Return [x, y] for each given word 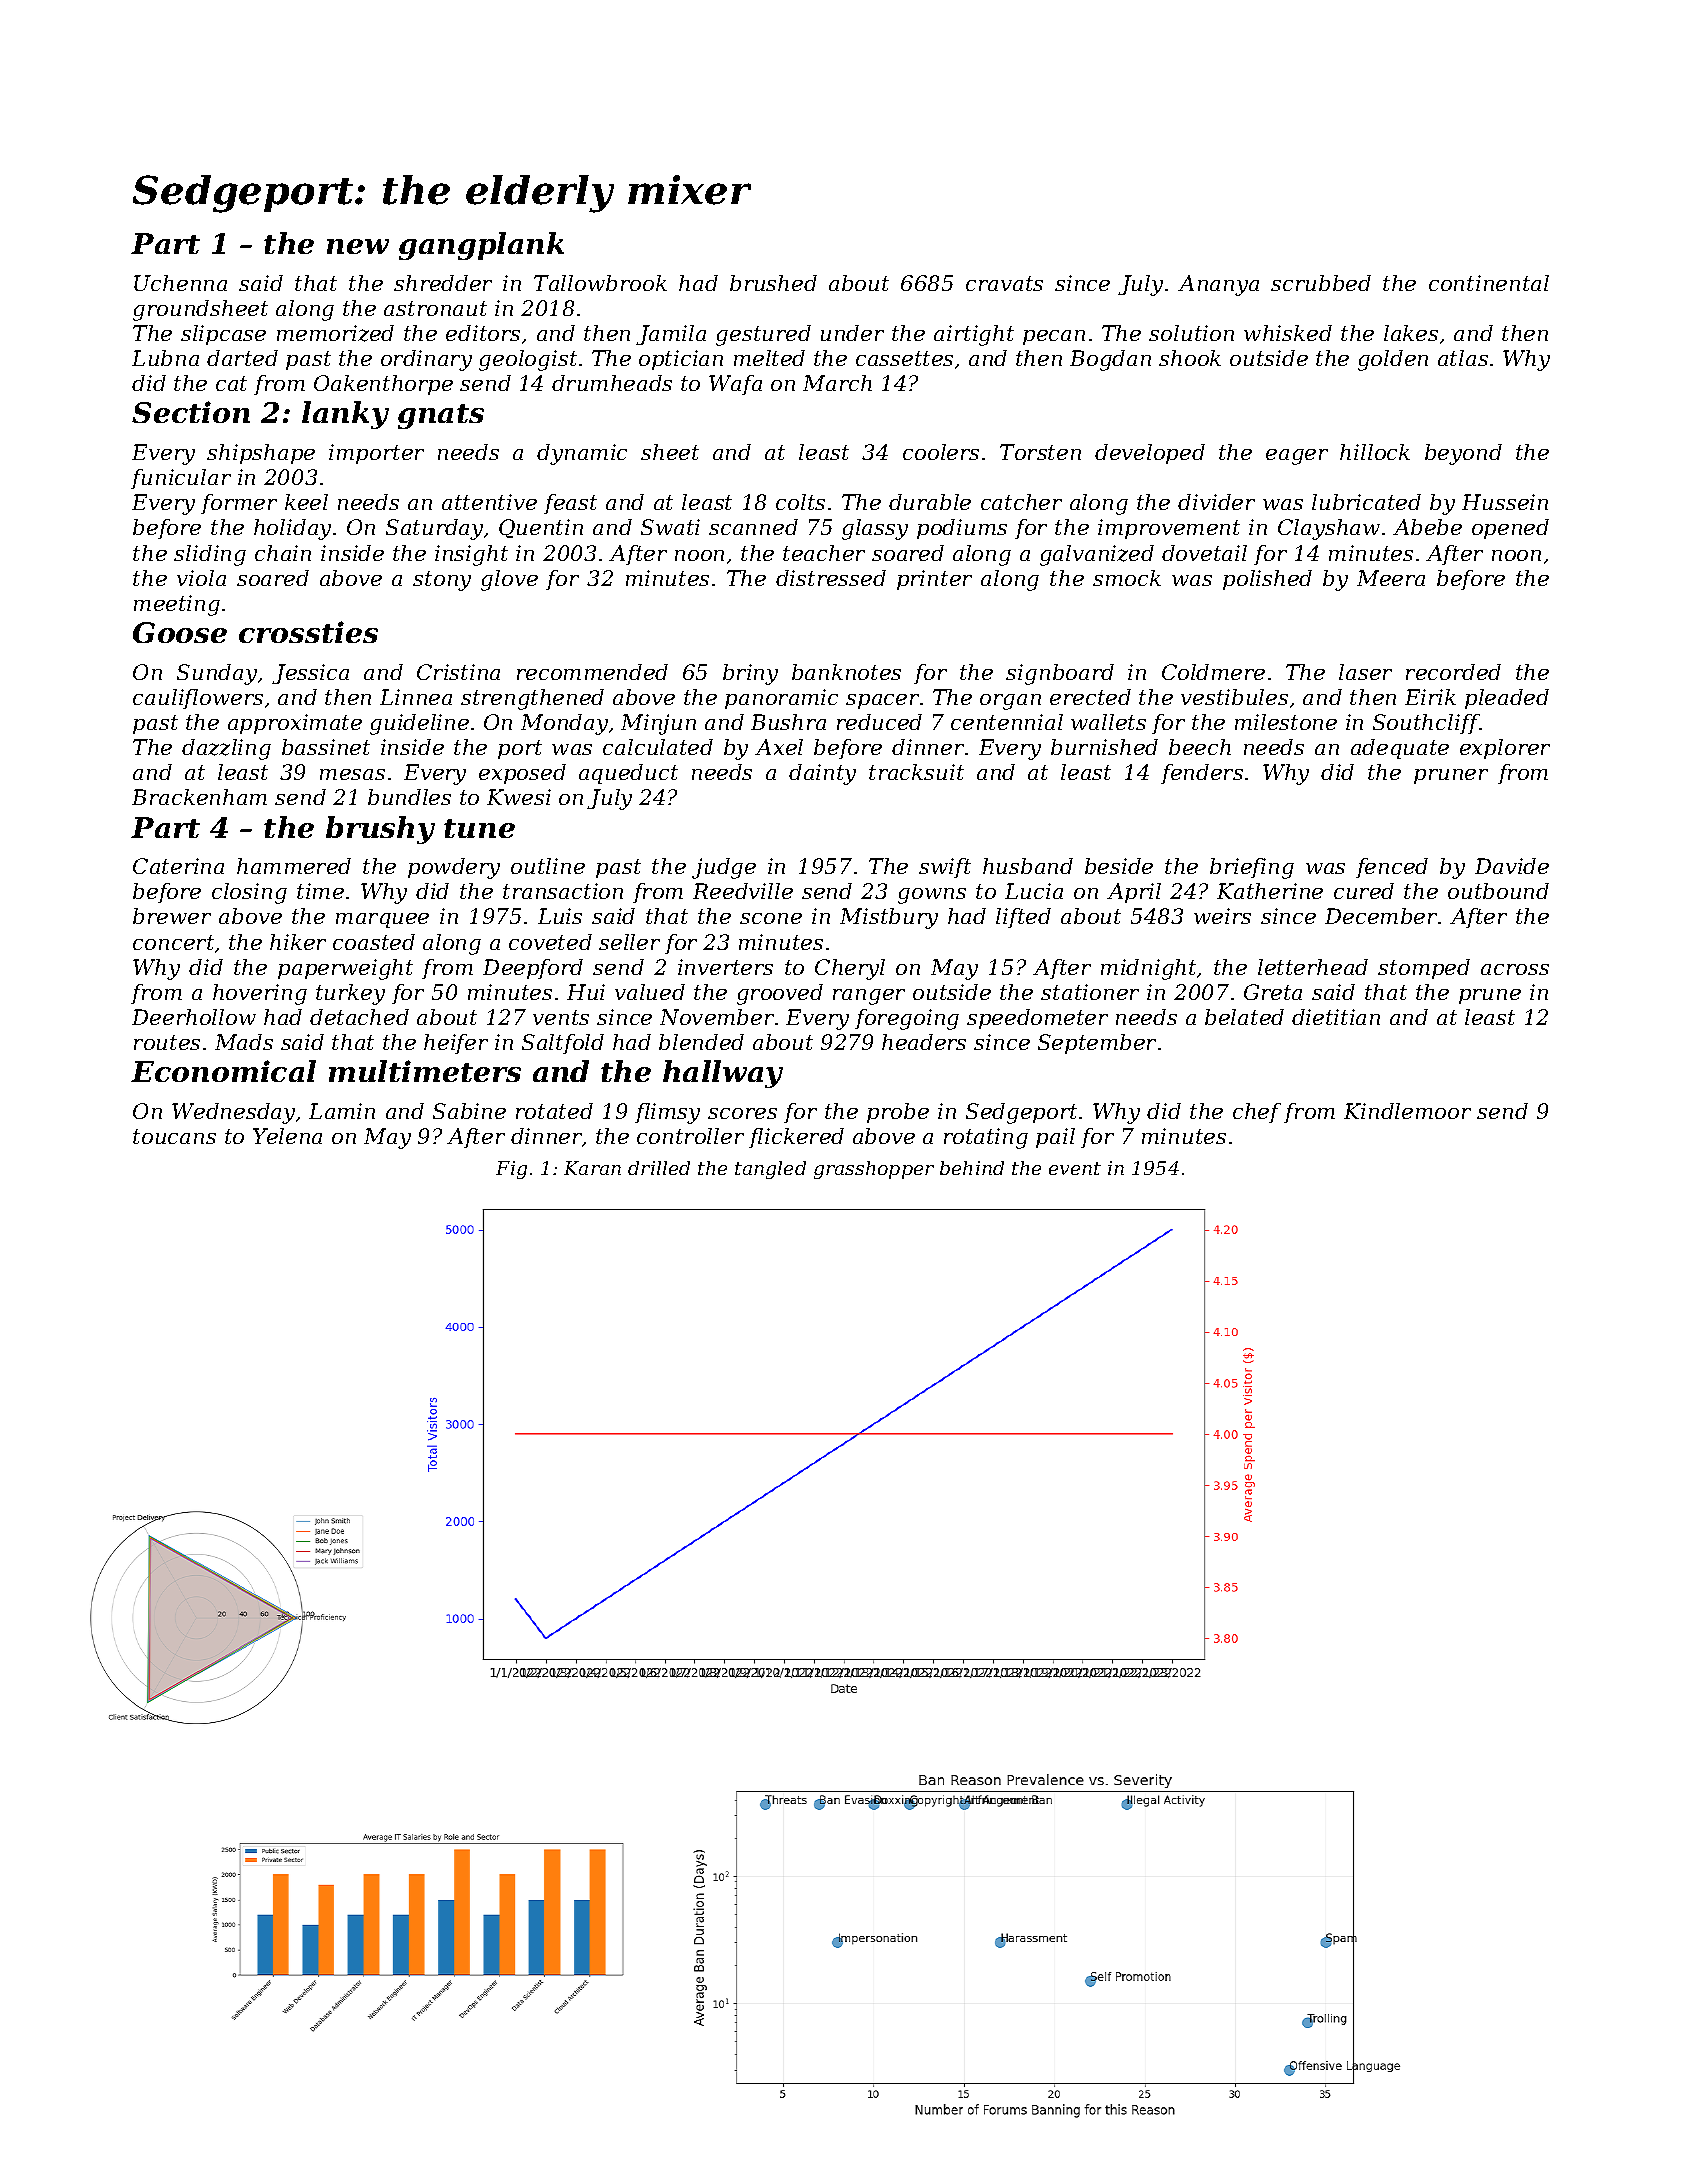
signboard [1060, 674]
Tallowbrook [600, 283]
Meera [1391, 578]
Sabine [469, 1111]
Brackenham [199, 797]
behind [972, 1168]
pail [1055, 1138]
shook [1190, 358]
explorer [1505, 749]
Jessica [310, 674]
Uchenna [180, 283]
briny [750, 674]
